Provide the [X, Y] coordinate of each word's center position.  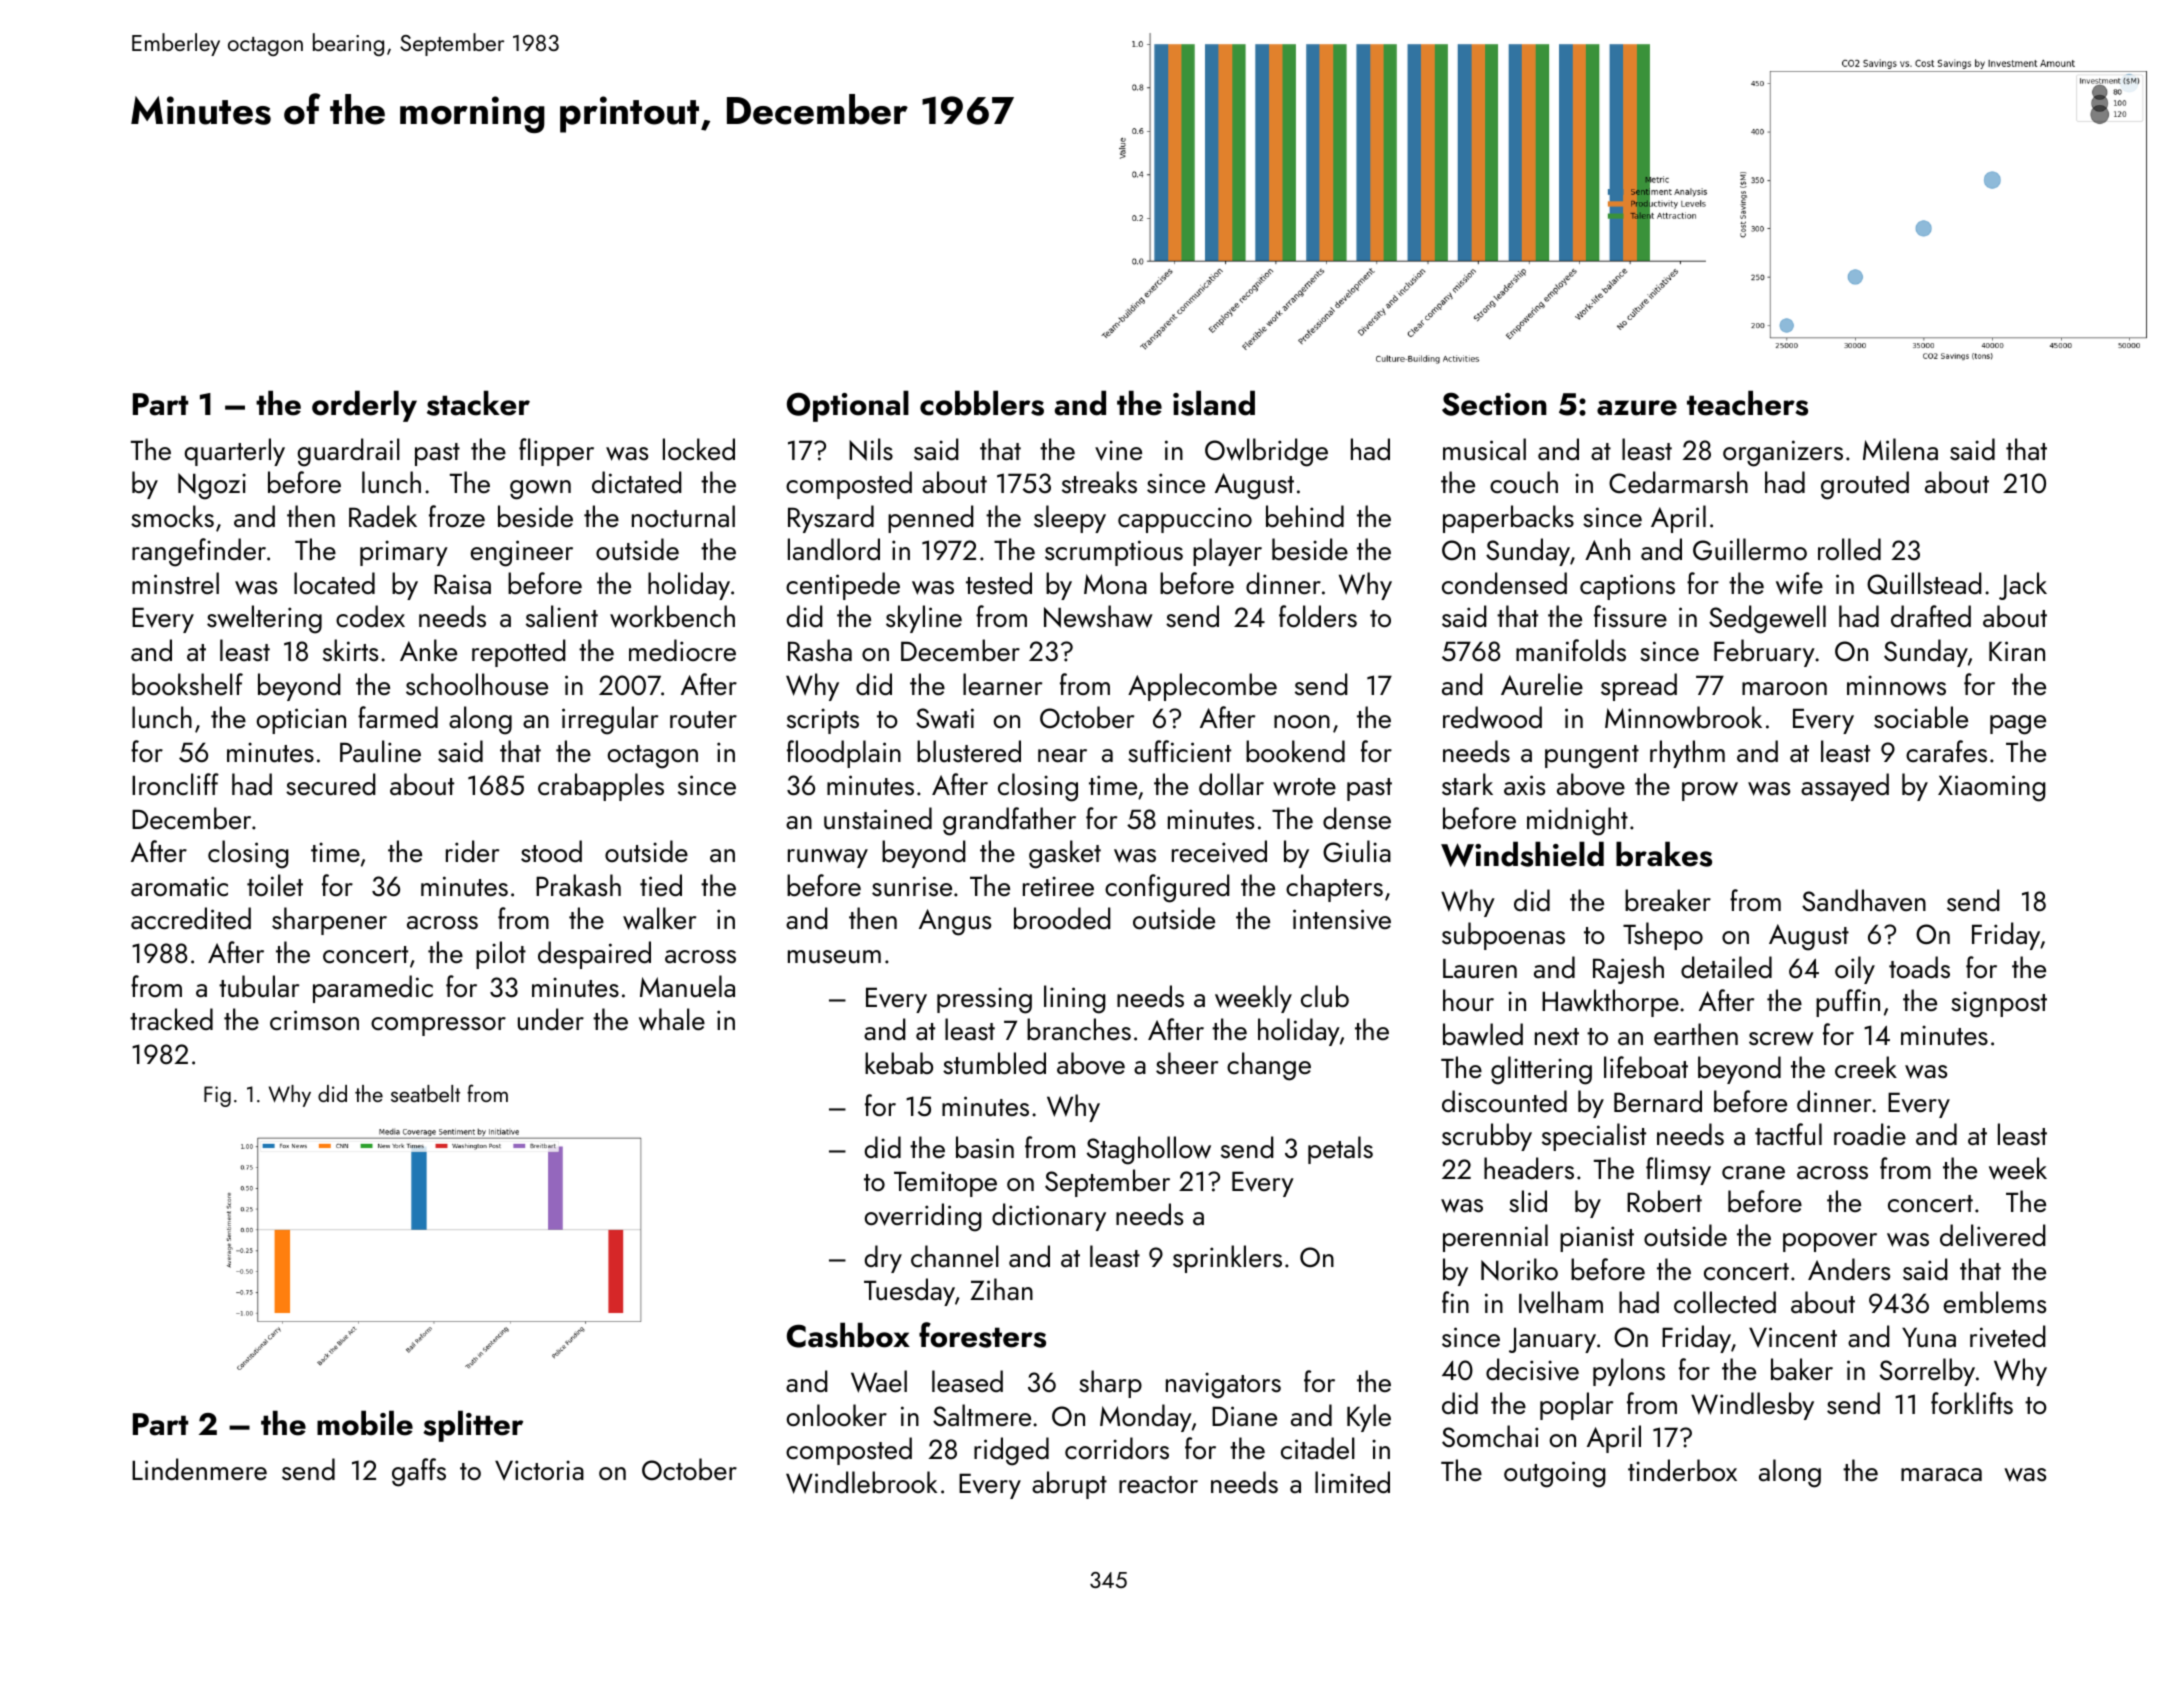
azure [1637, 408]
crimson [314, 1020]
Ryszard [831, 519]
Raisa [462, 584]
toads [1919, 967]
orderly [364, 406]
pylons [1629, 1372]
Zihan [1001, 1289]
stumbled [994, 1063]
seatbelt [425, 1093]
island [1214, 403]
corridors [1117, 1448]
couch [1524, 482]
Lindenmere [199, 1469]
